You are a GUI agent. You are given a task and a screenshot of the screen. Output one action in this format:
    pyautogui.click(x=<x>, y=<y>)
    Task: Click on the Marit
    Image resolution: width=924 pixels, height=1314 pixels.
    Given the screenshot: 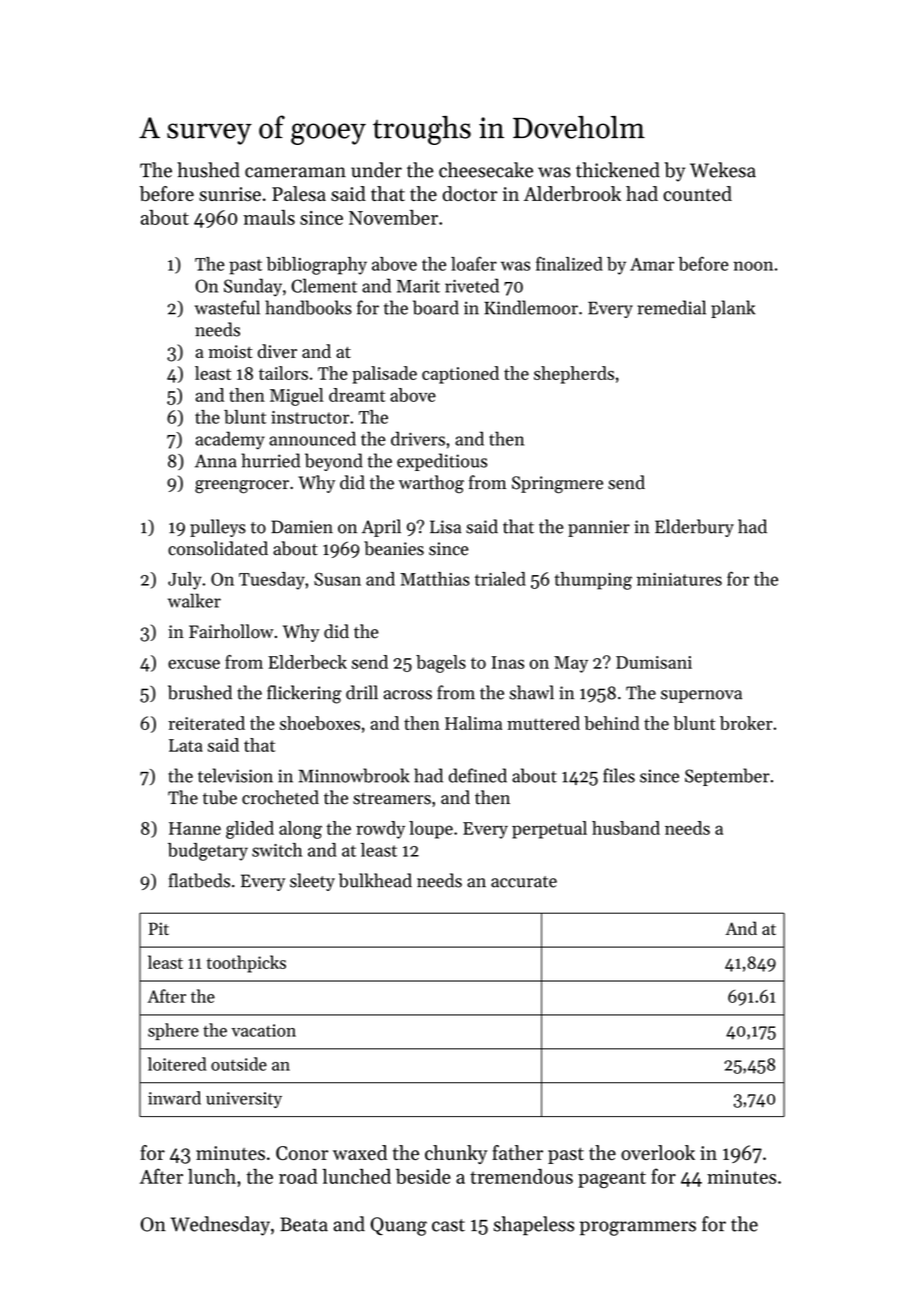 What is the action you would take?
    pyautogui.click(x=418, y=286)
